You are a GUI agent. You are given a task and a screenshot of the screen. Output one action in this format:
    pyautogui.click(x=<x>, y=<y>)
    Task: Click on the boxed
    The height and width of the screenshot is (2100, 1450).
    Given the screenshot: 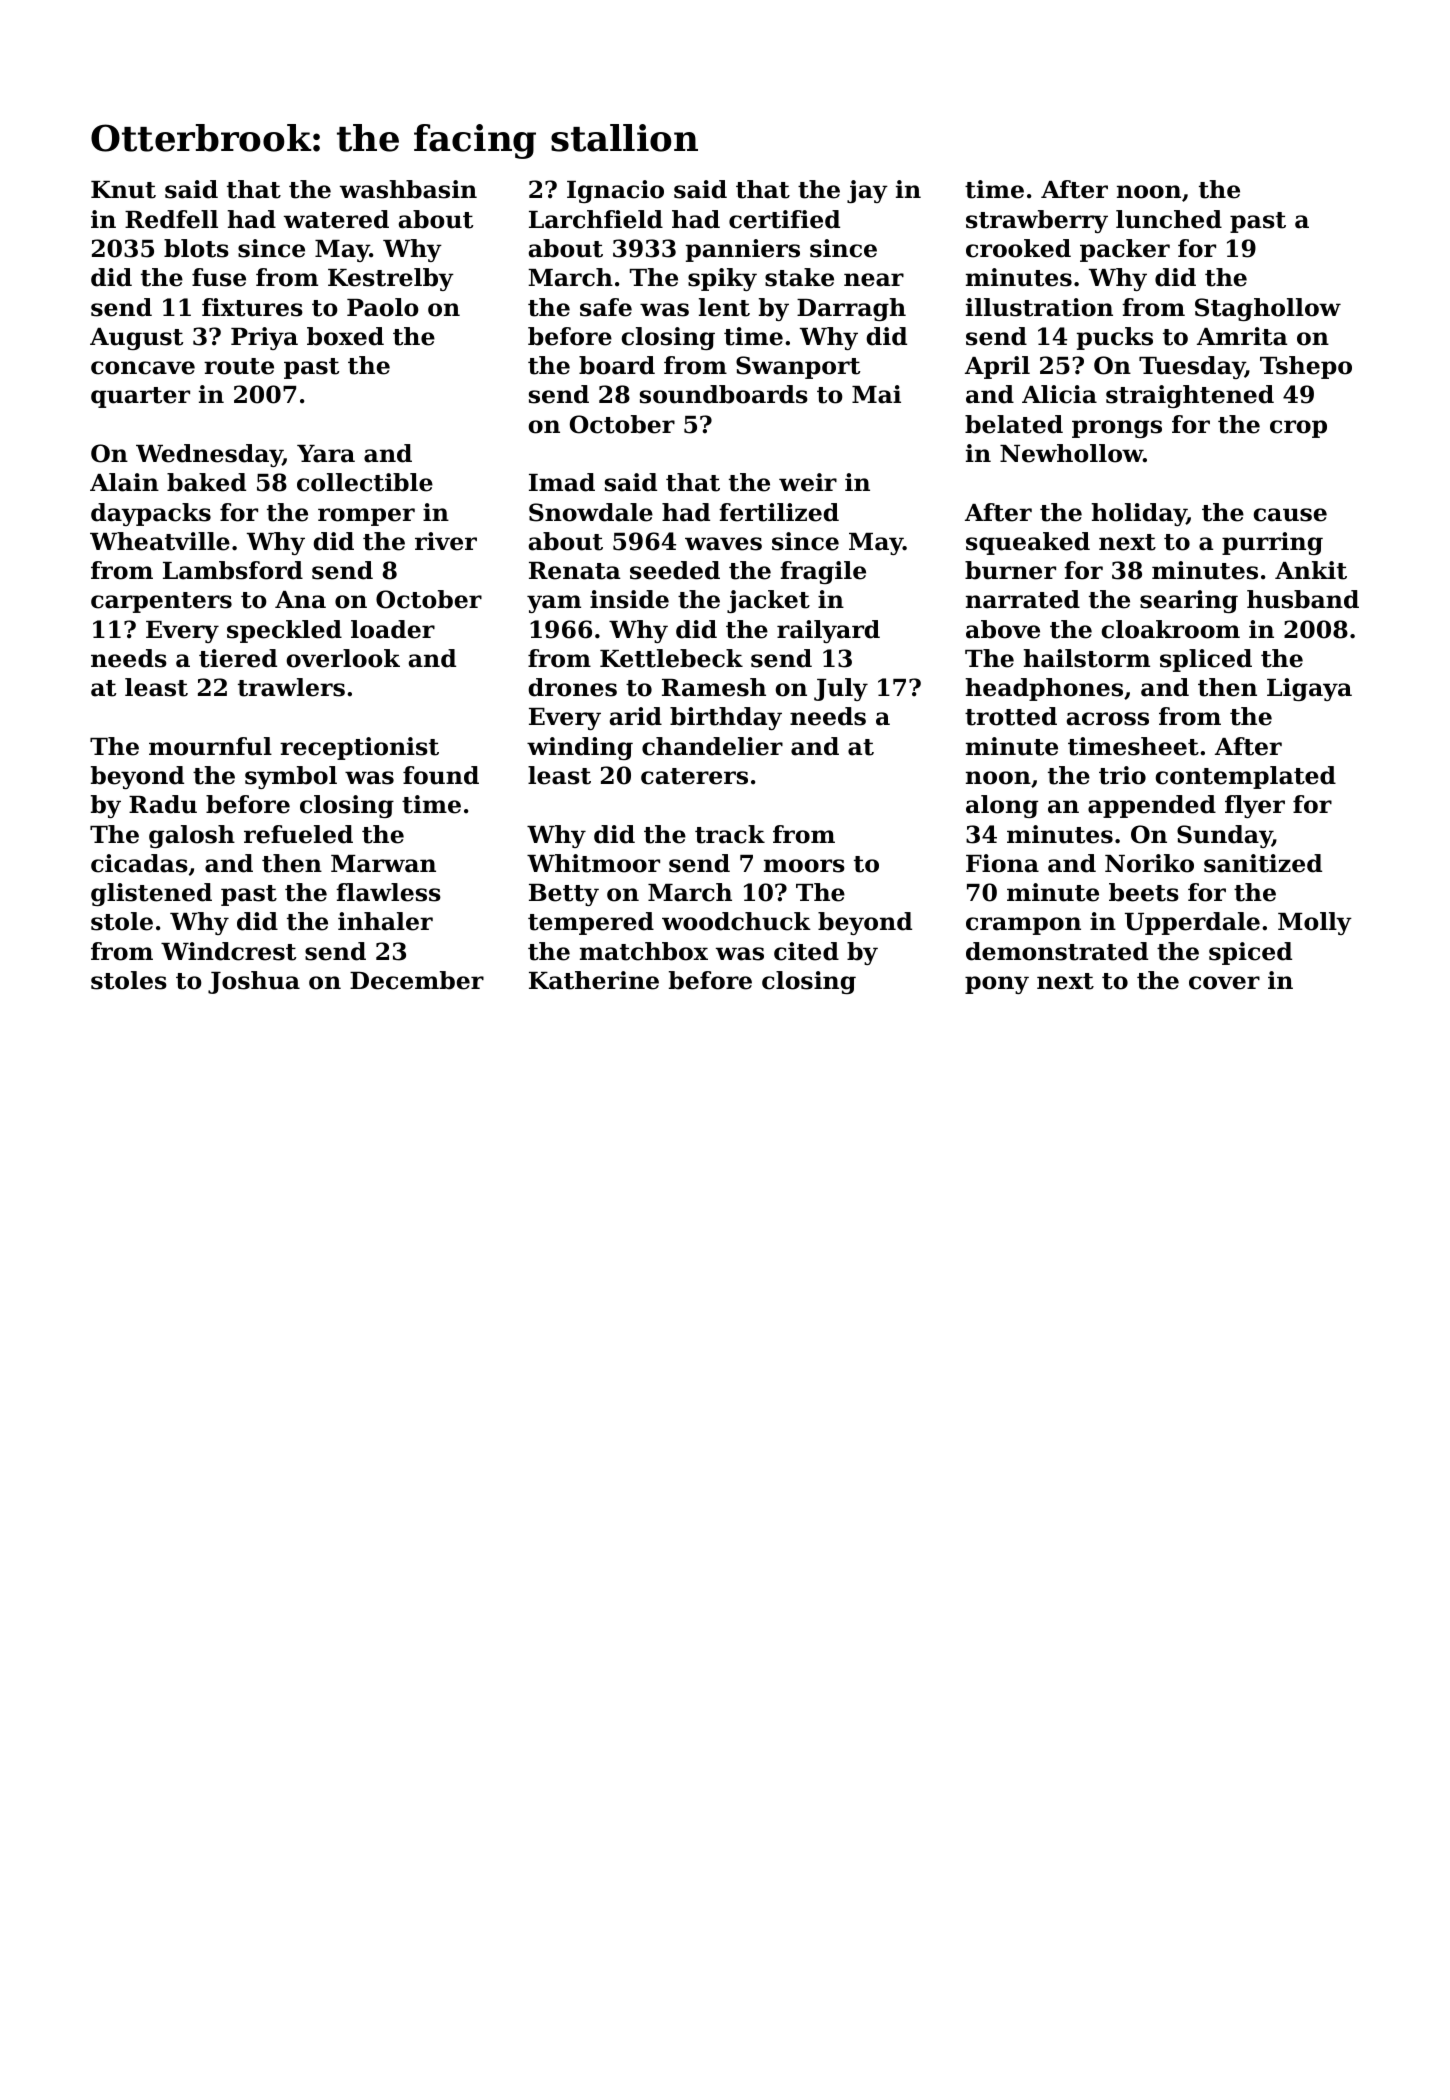 What is the action you would take?
    pyautogui.click(x=345, y=336)
